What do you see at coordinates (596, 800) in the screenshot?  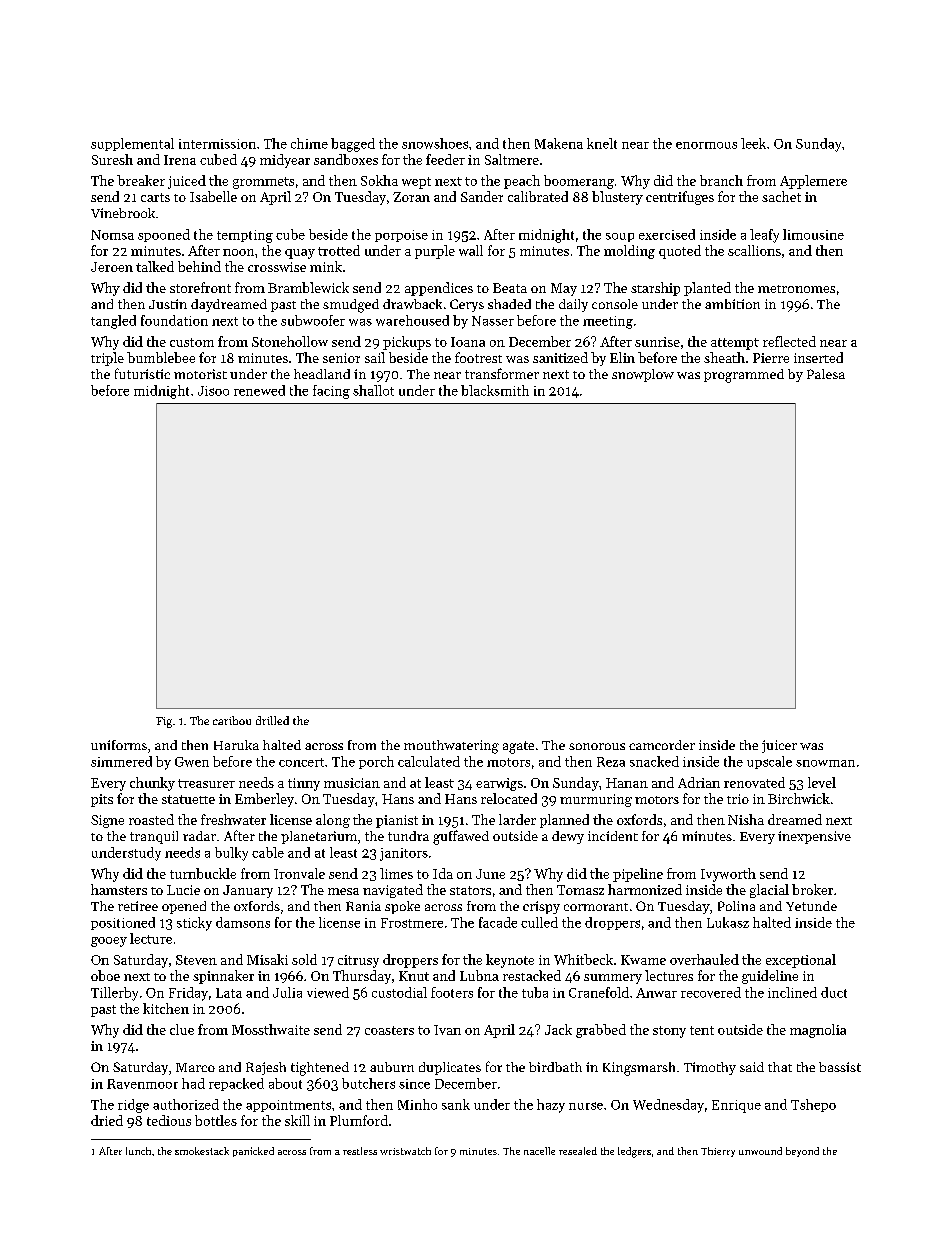 I see `murmuring` at bounding box center [596, 800].
